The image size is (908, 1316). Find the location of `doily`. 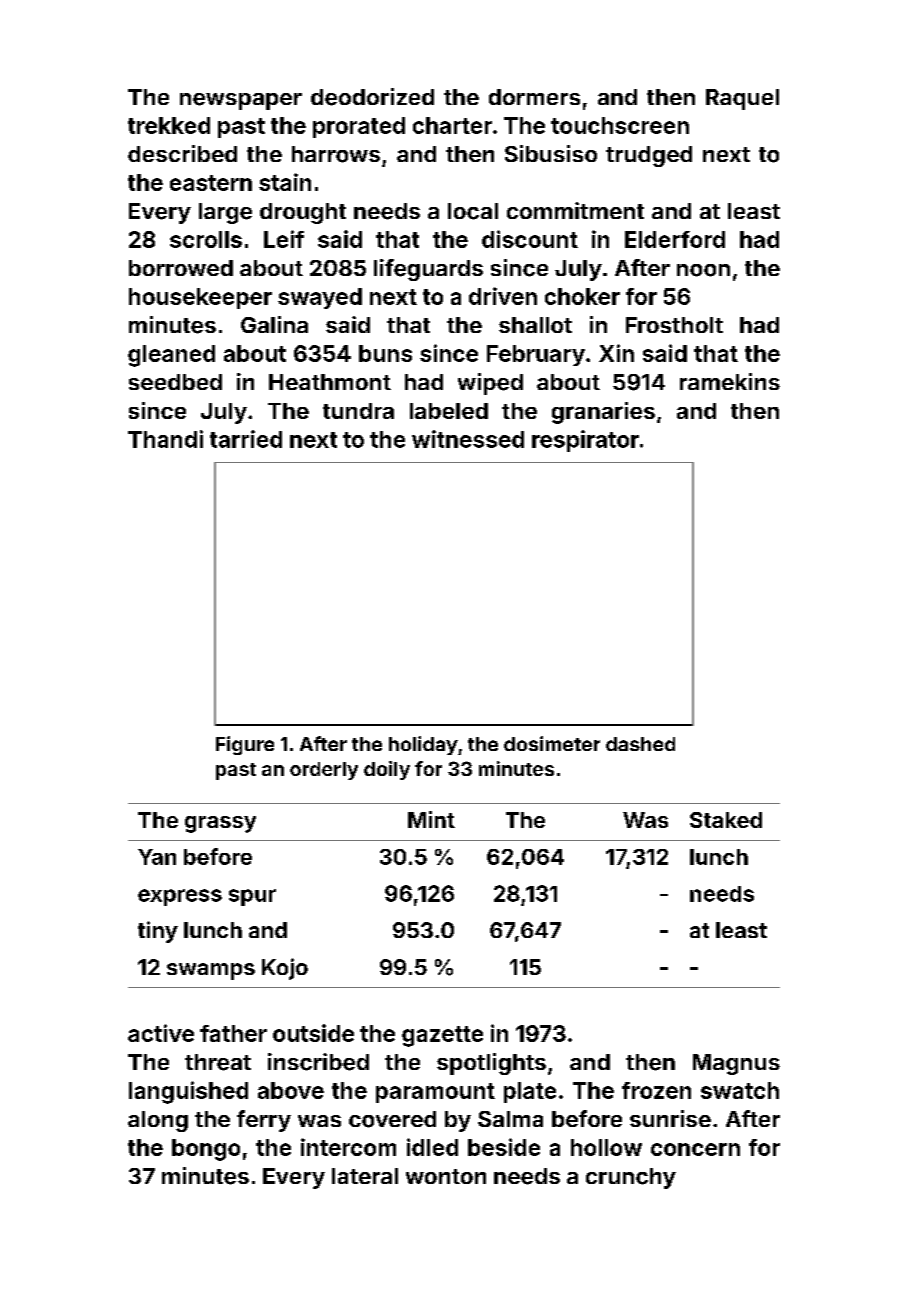

doily is located at coordinates (387, 770).
